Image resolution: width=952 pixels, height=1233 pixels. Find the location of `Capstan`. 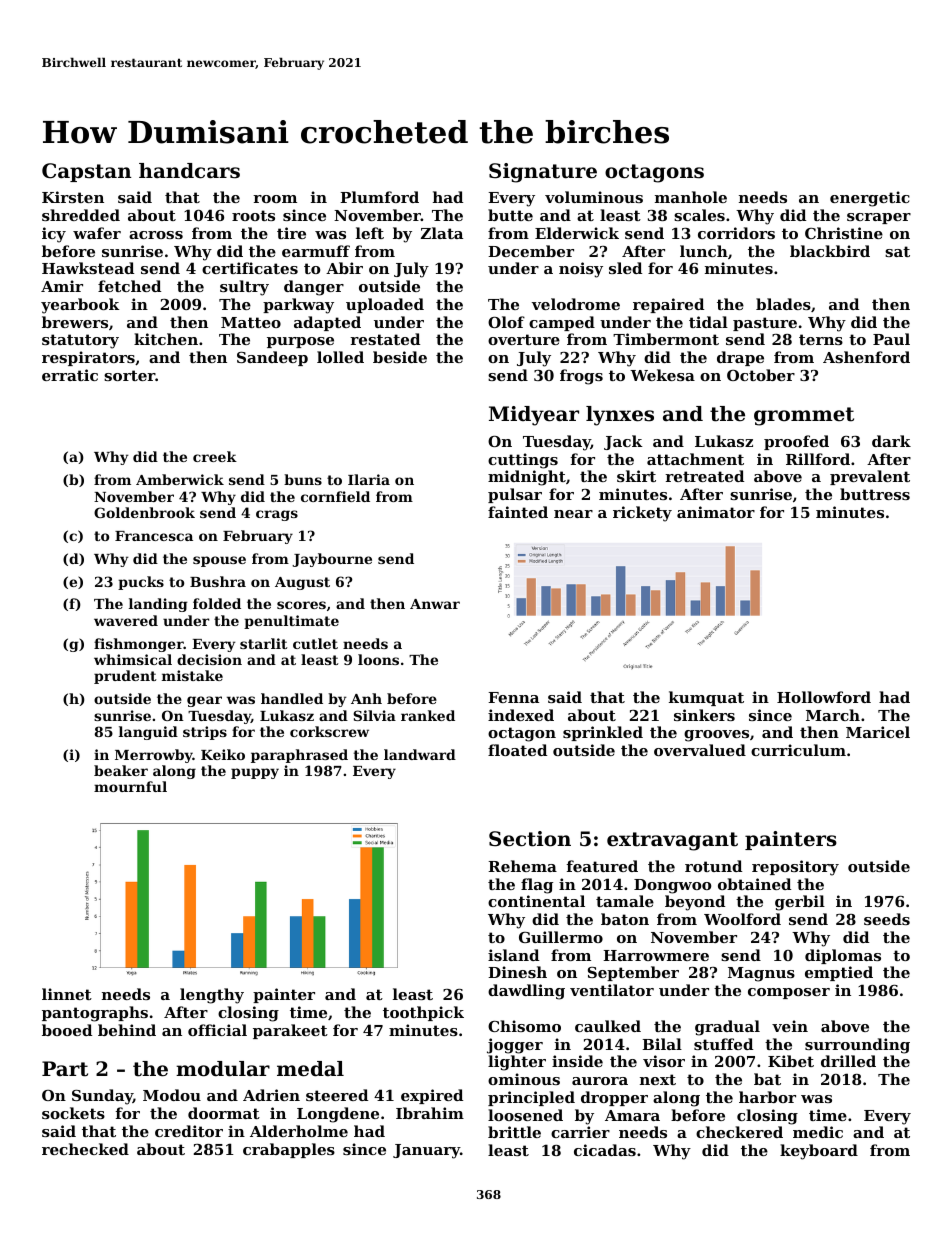

Capstan is located at coordinates (86, 172).
